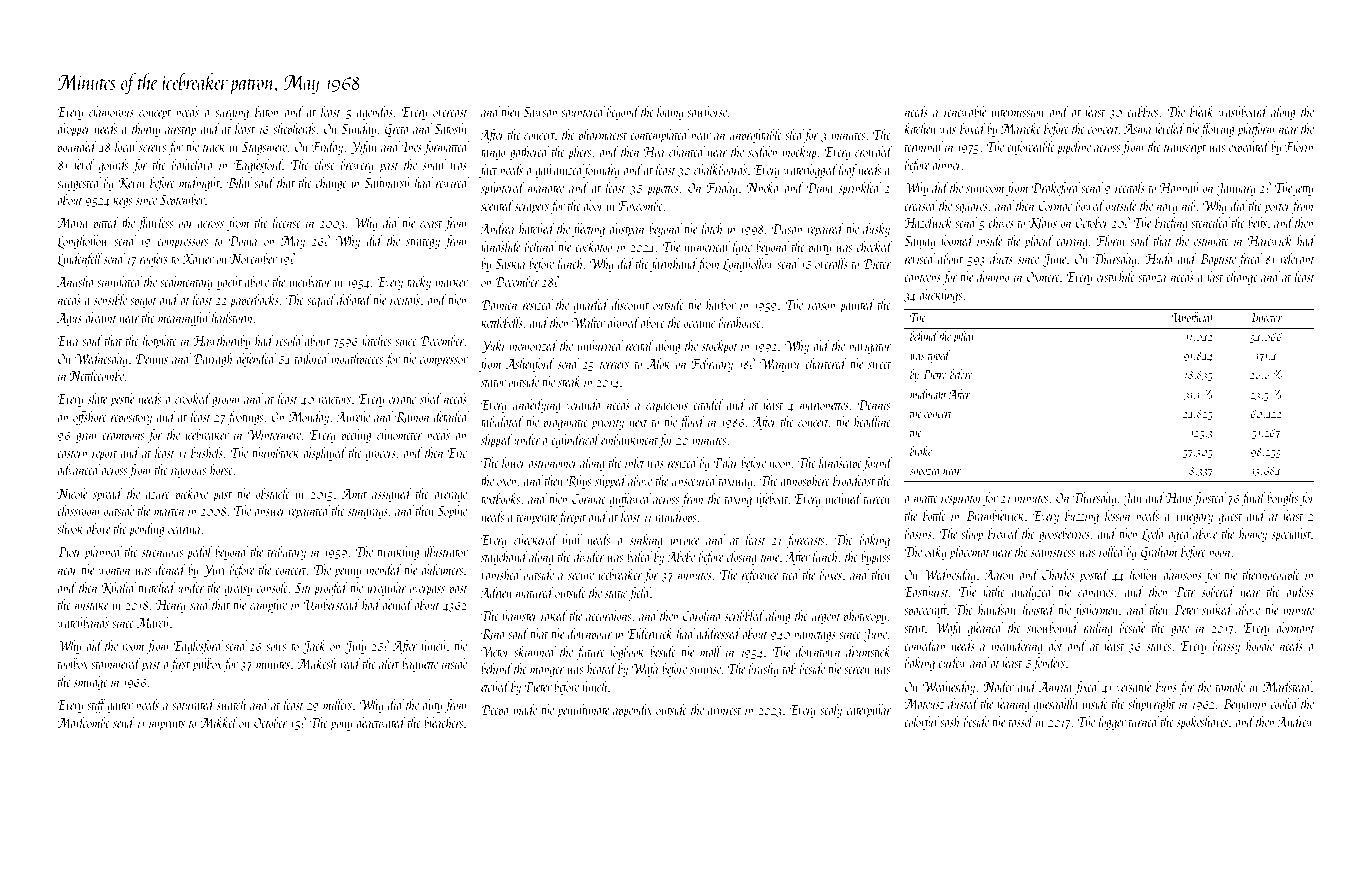  Describe the element at coordinates (674, 265) in the screenshot. I see `farmhand` at that location.
